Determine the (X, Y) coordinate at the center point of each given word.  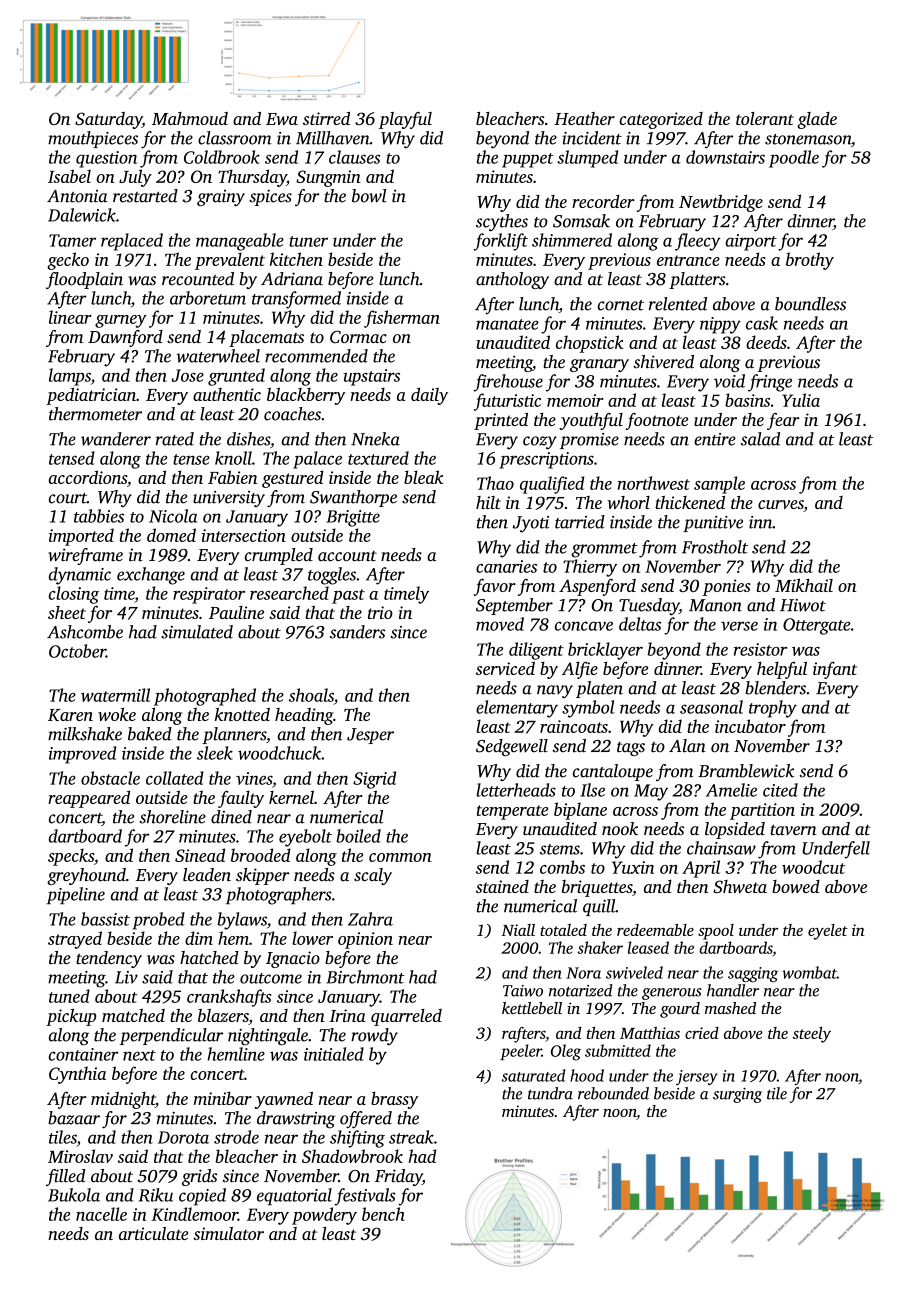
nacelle (101, 1214)
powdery (324, 1216)
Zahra (370, 919)
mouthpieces (93, 139)
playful (405, 120)
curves (781, 506)
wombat (809, 972)
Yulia (801, 400)
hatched (209, 957)
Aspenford (597, 587)
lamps (70, 377)
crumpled (279, 556)
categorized (661, 120)
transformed (296, 300)
